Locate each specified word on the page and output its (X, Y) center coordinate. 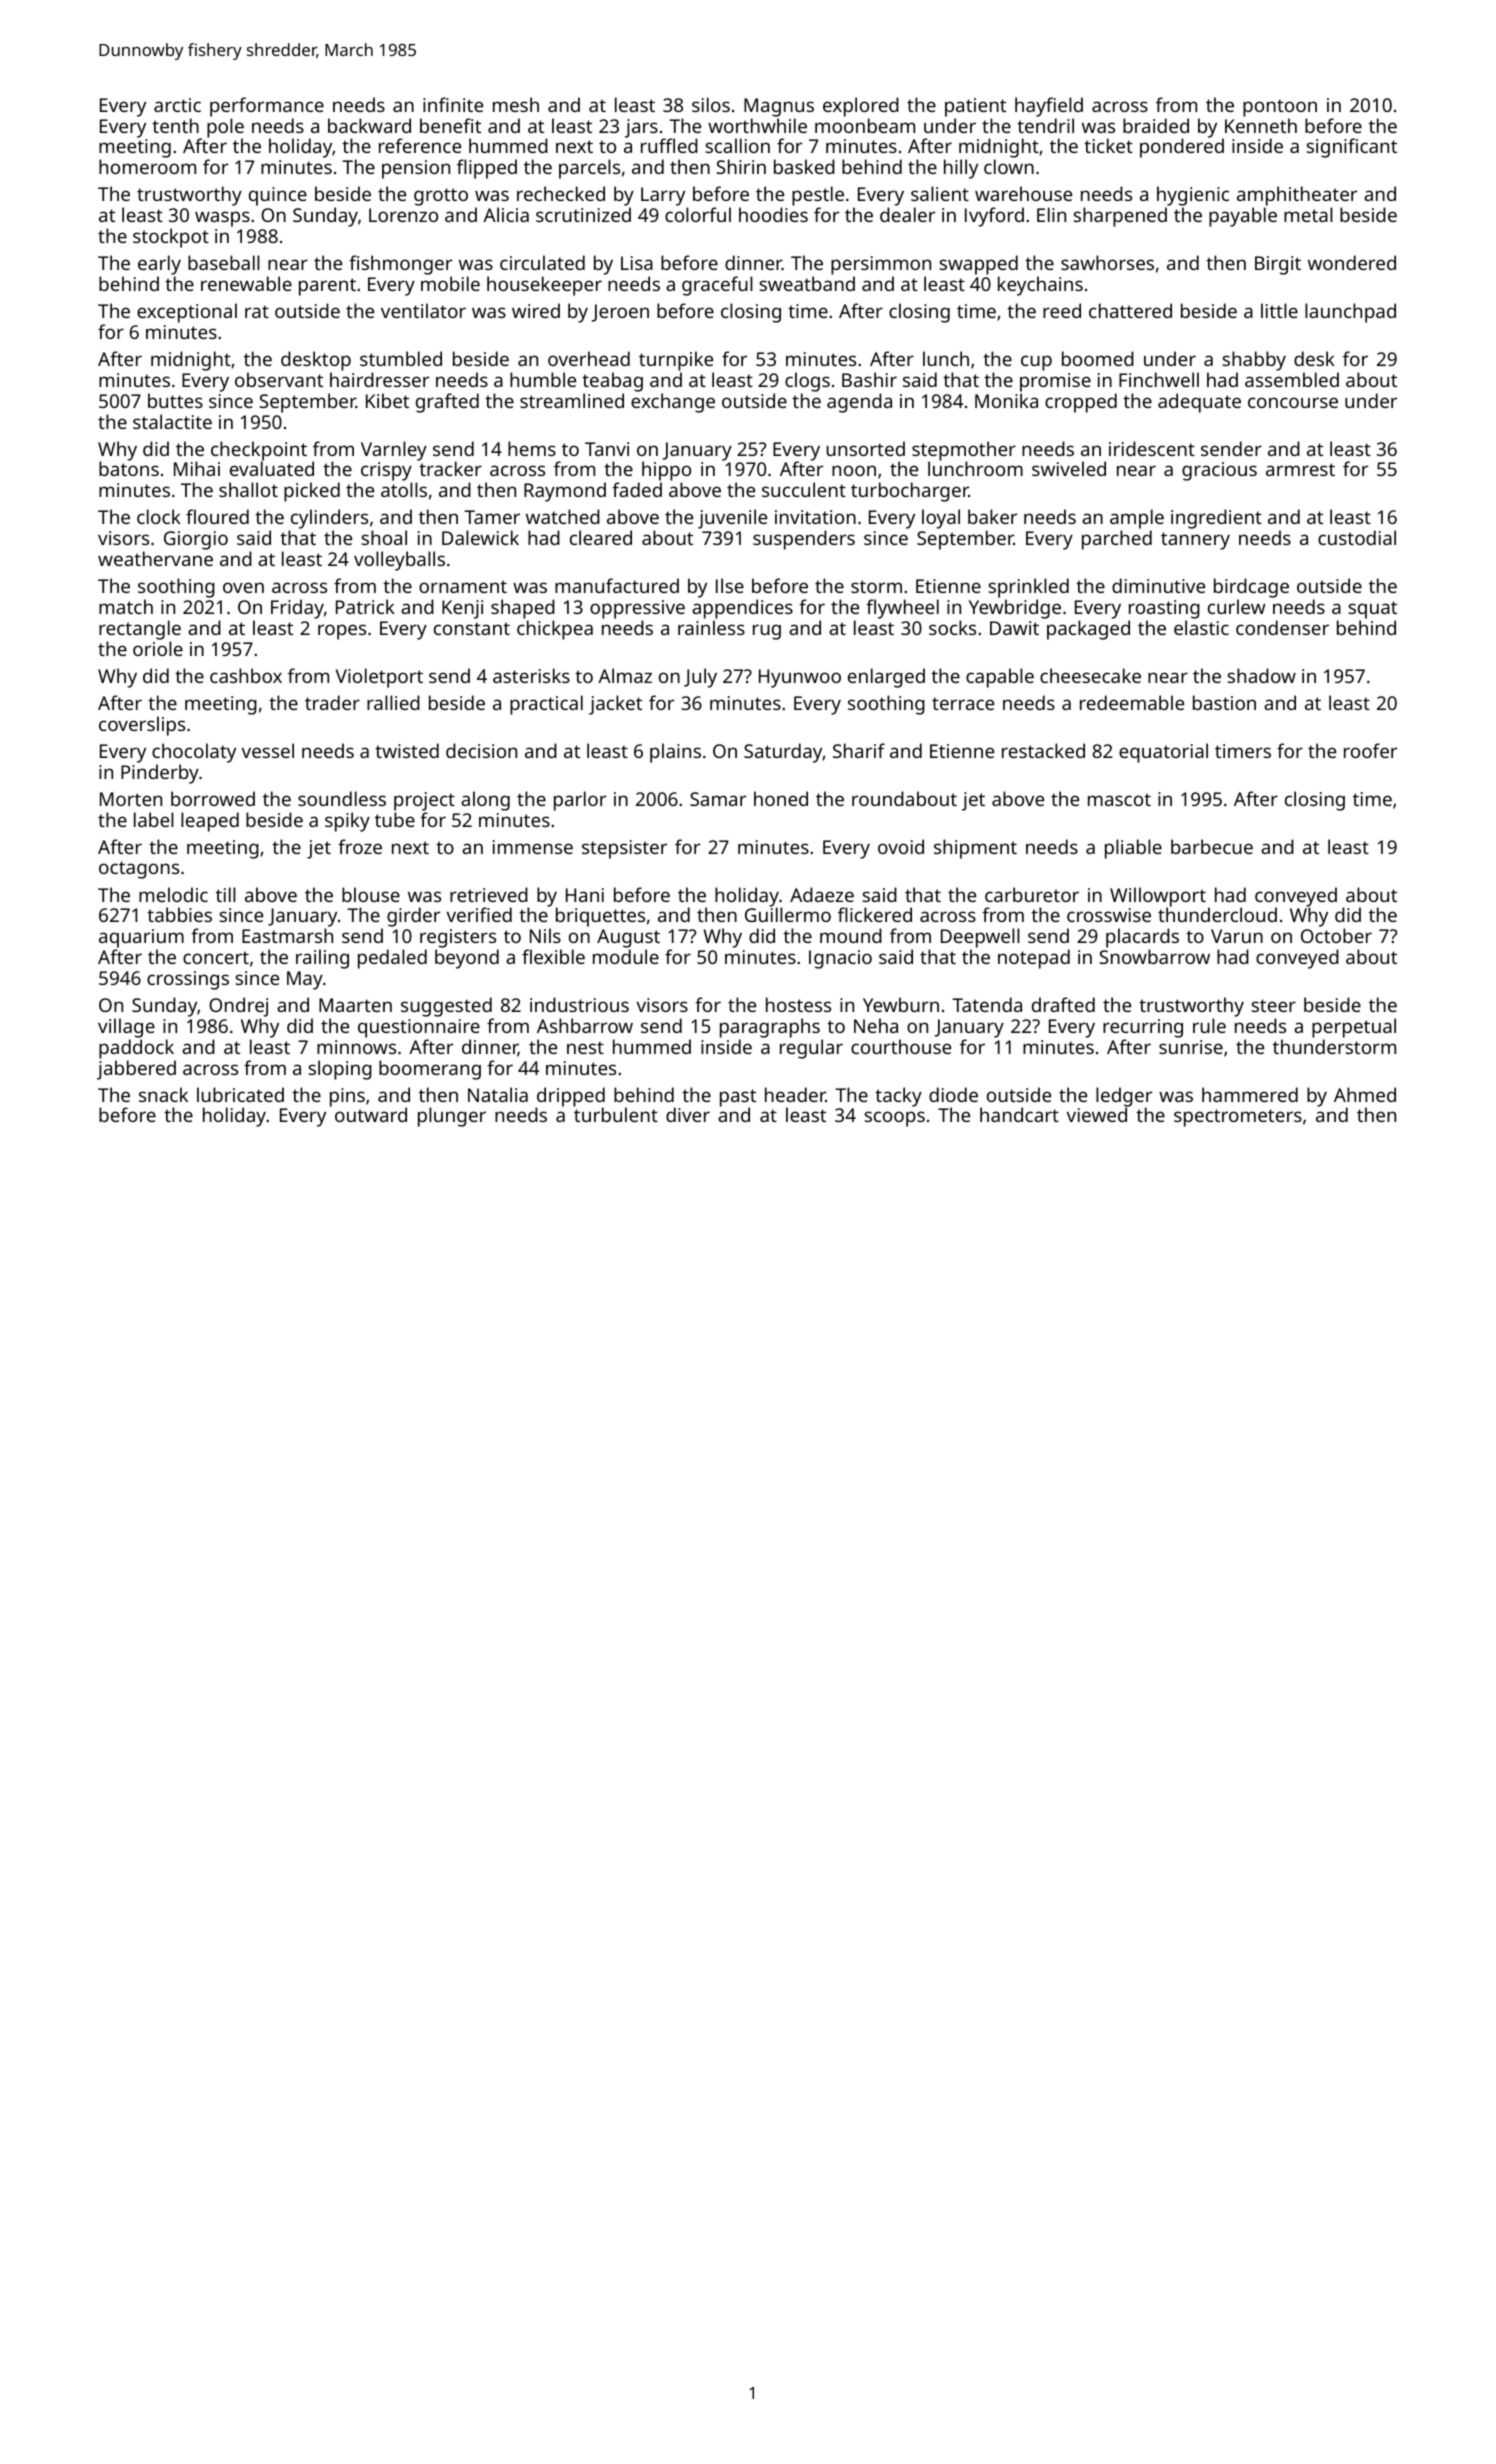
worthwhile (757, 125)
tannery (1195, 541)
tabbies (179, 914)
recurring (1143, 1028)
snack (163, 1094)
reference (420, 145)
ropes (342, 632)
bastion (1224, 702)
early (159, 265)
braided (1156, 125)
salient (940, 193)
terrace (963, 703)
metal (1308, 214)
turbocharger (910, 492)
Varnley (394, 451)
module (626, 956)
